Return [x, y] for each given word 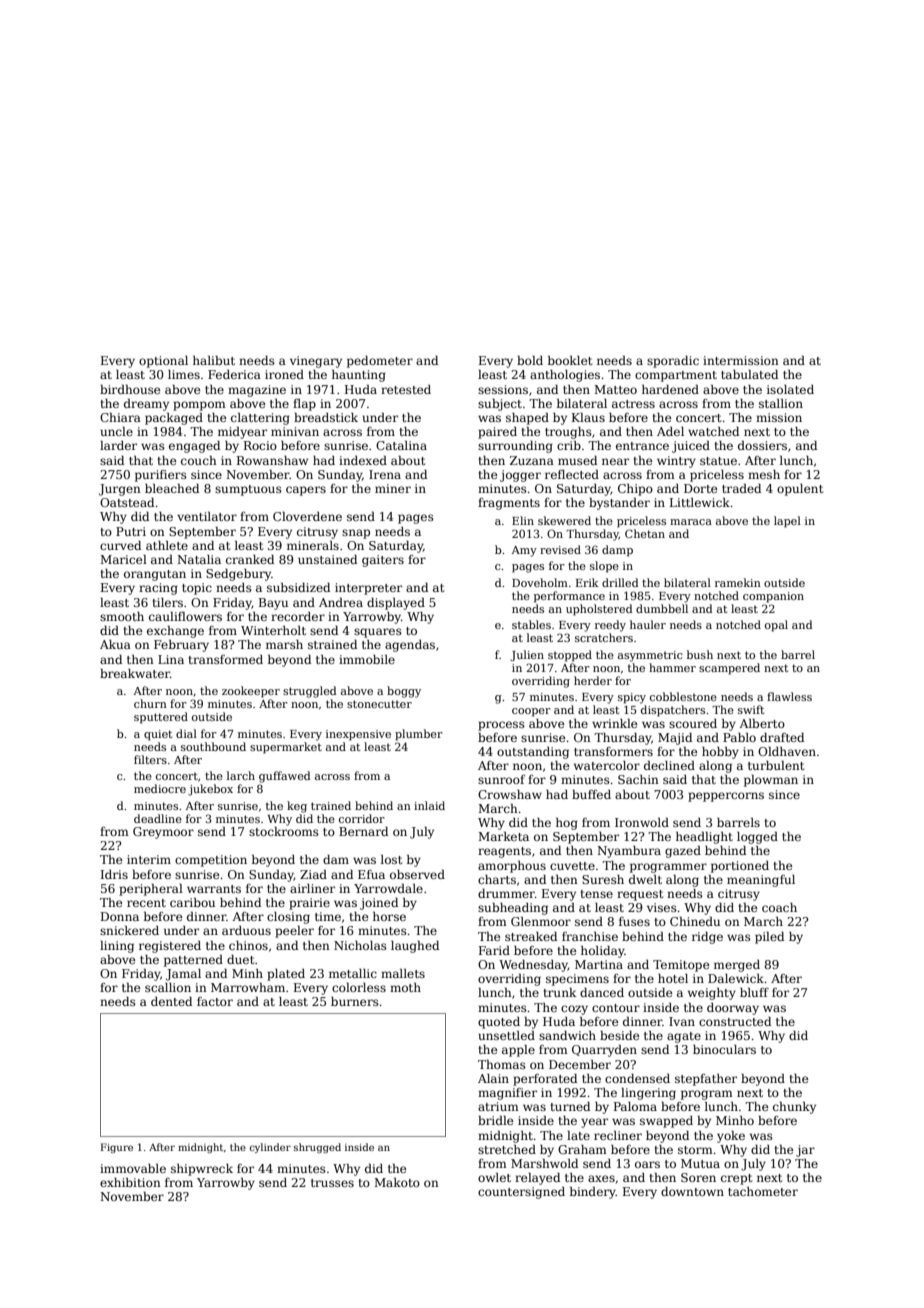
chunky [794, 1108]
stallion [781, 403]
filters [150, 759]
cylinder [270, 1148]
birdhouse [130, 389]
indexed [363, 460]
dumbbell [662, 608]
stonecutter [379, 704]
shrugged [317, 1148]
